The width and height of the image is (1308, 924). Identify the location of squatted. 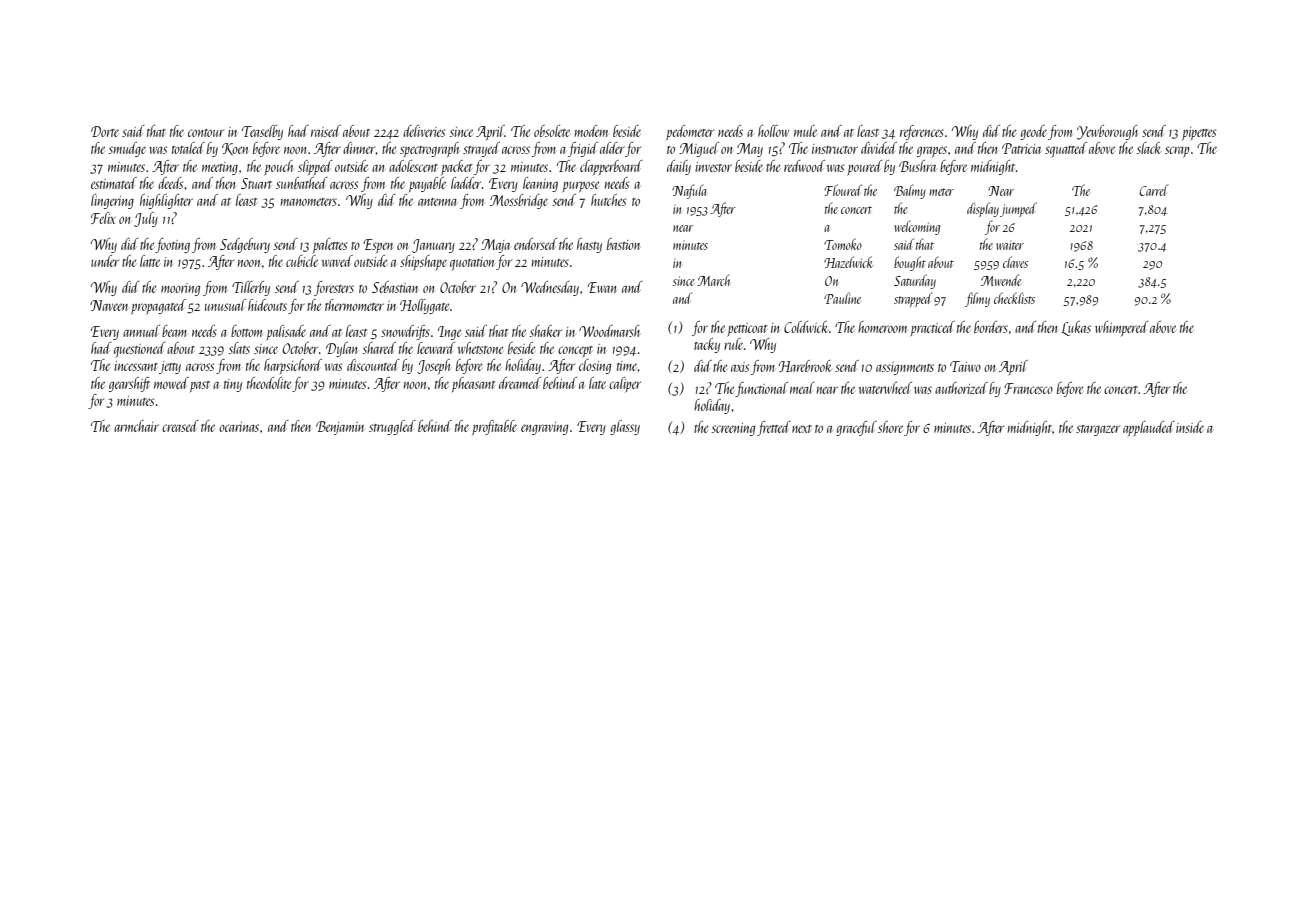
(1066, 150).
